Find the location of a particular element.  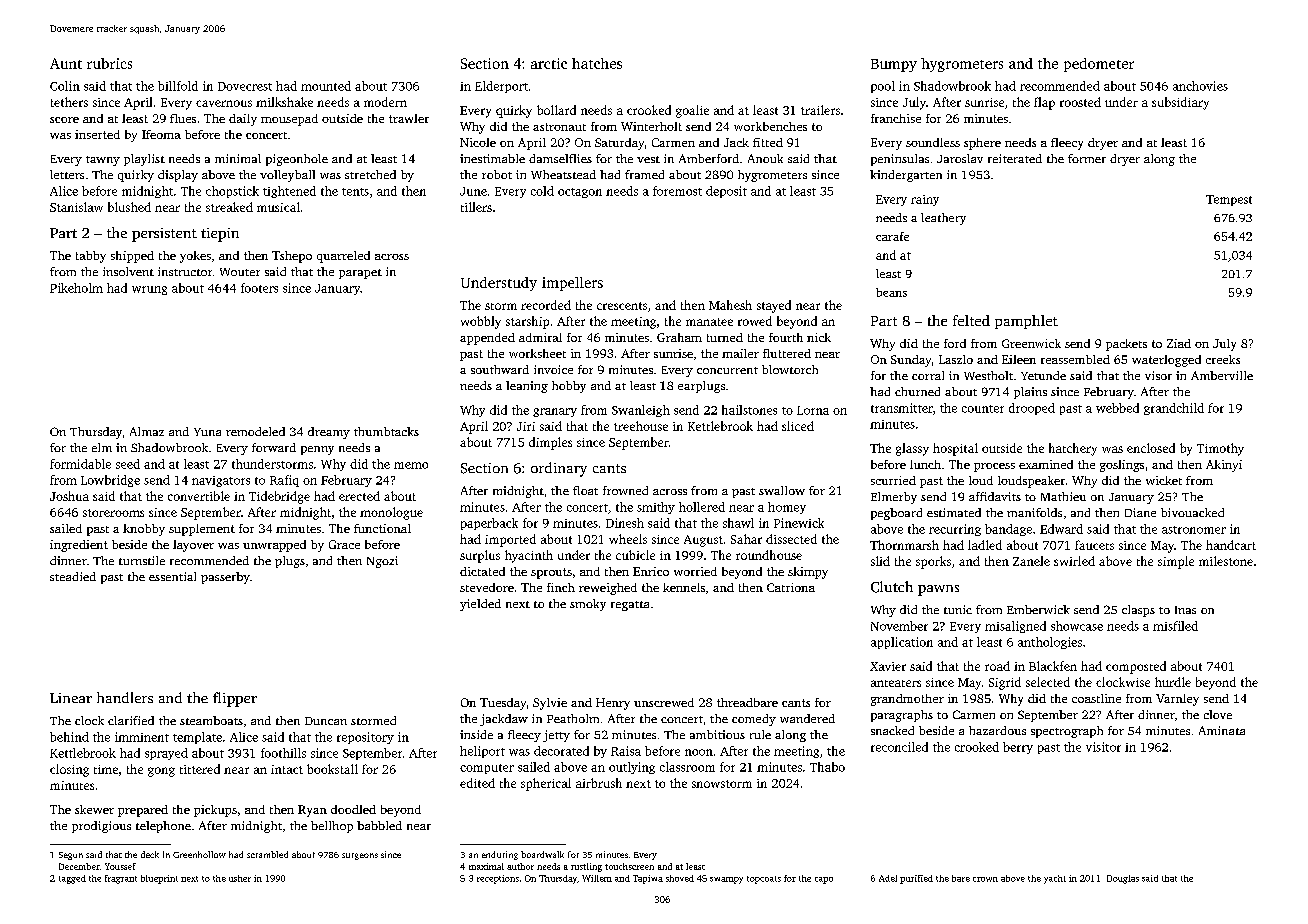

homey is located at coordinates (787, 508).
